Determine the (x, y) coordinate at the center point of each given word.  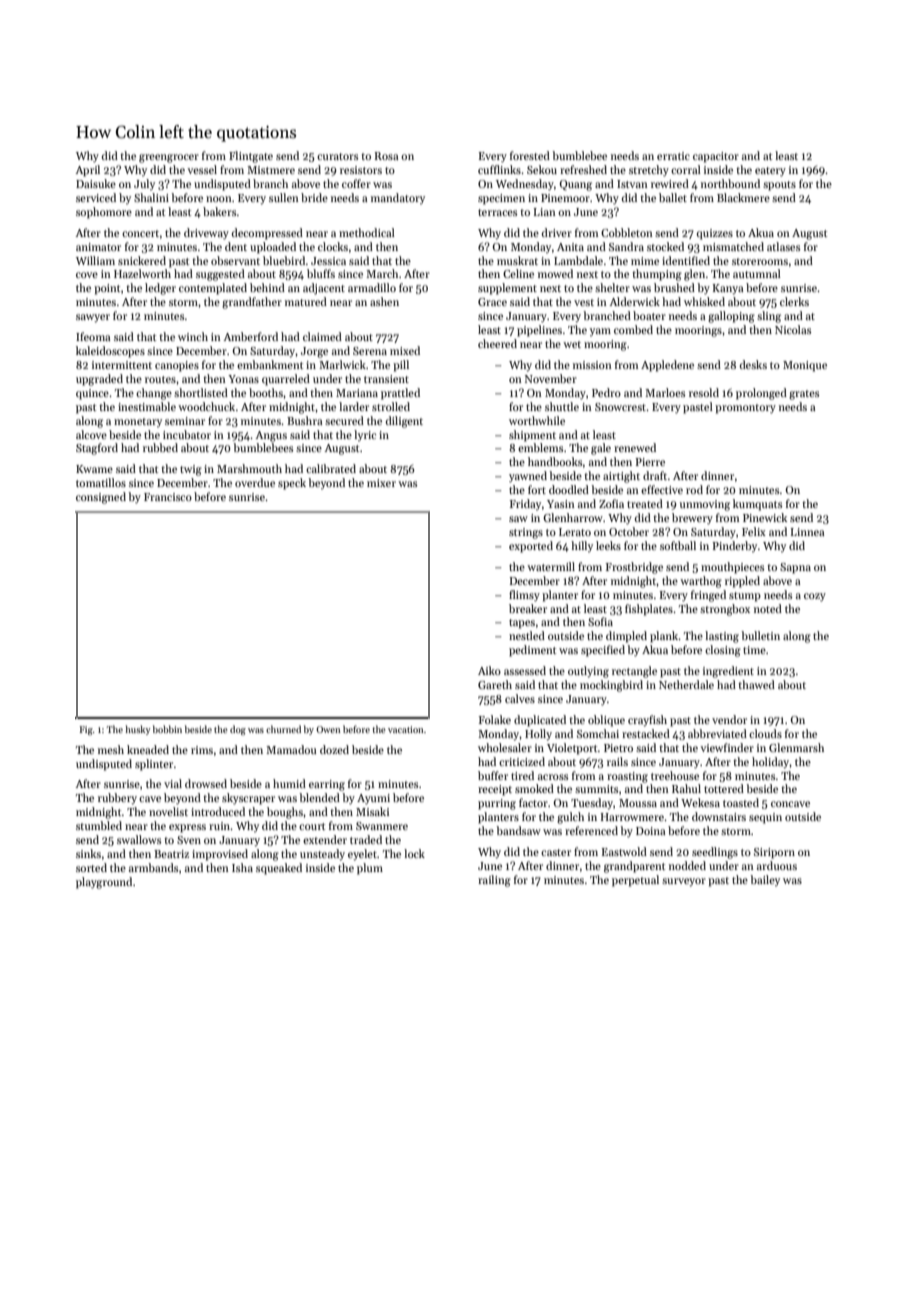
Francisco (168, 497)
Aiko (489, 670)
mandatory (398, 198)
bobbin (167, 729)
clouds (765, 733)
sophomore (104, 213)
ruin (220, 826)
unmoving (705, 505)
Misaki (372, 811)
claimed (322, 336)
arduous (777, 865)
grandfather (252, 303)
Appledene (667, 366)
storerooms (760, 261)
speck (292, 484)
